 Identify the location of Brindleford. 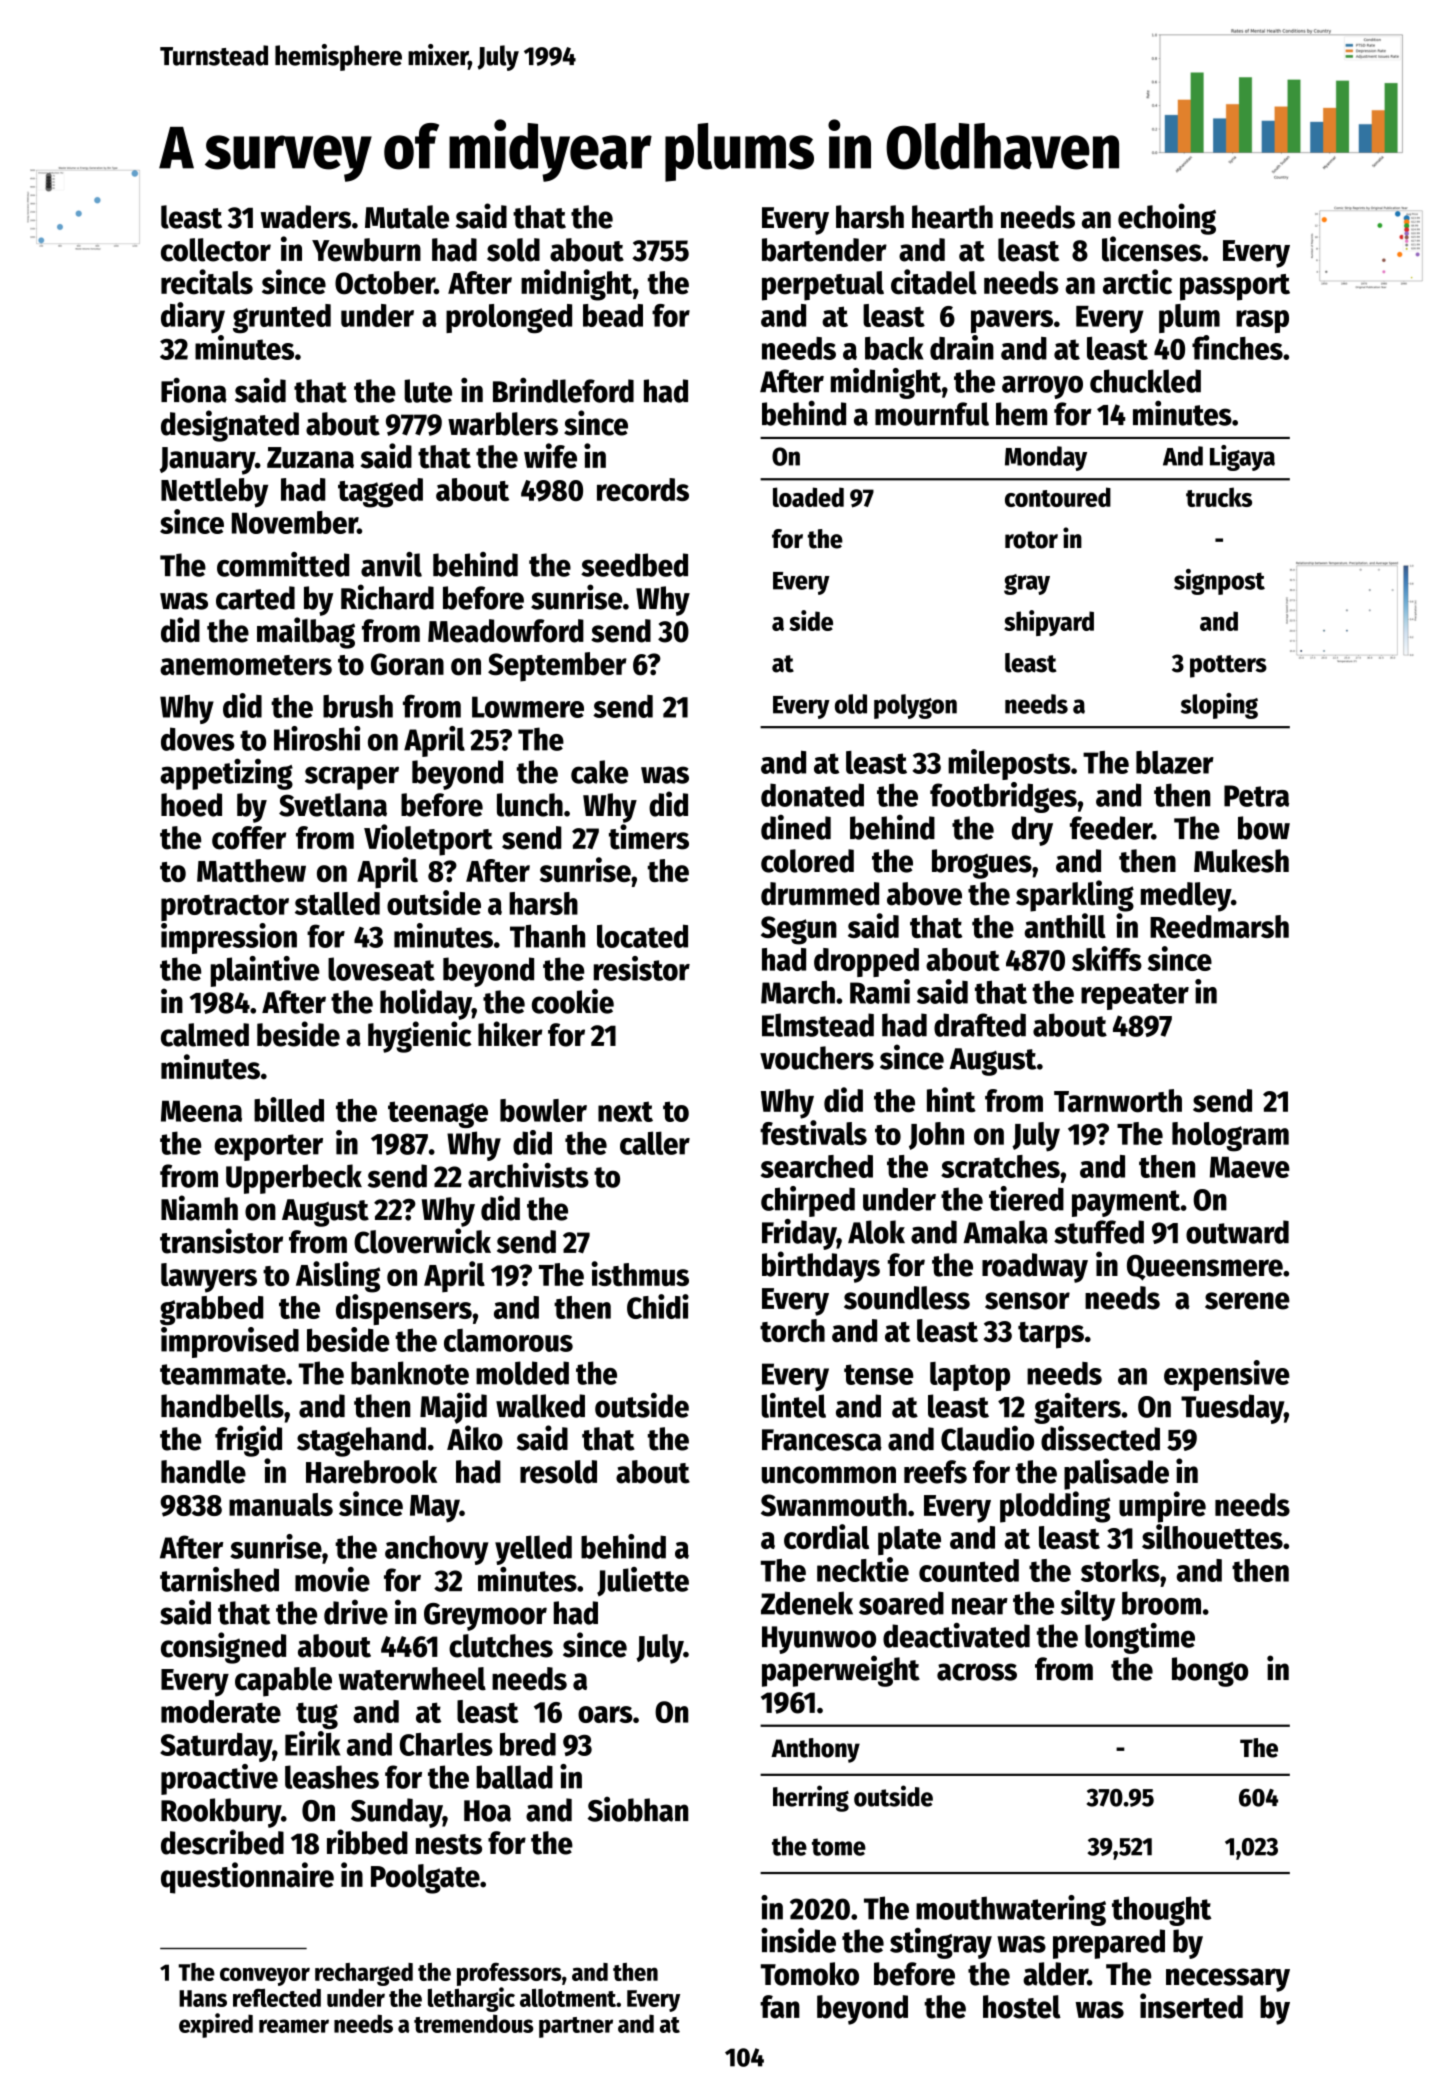
(563, 390).
